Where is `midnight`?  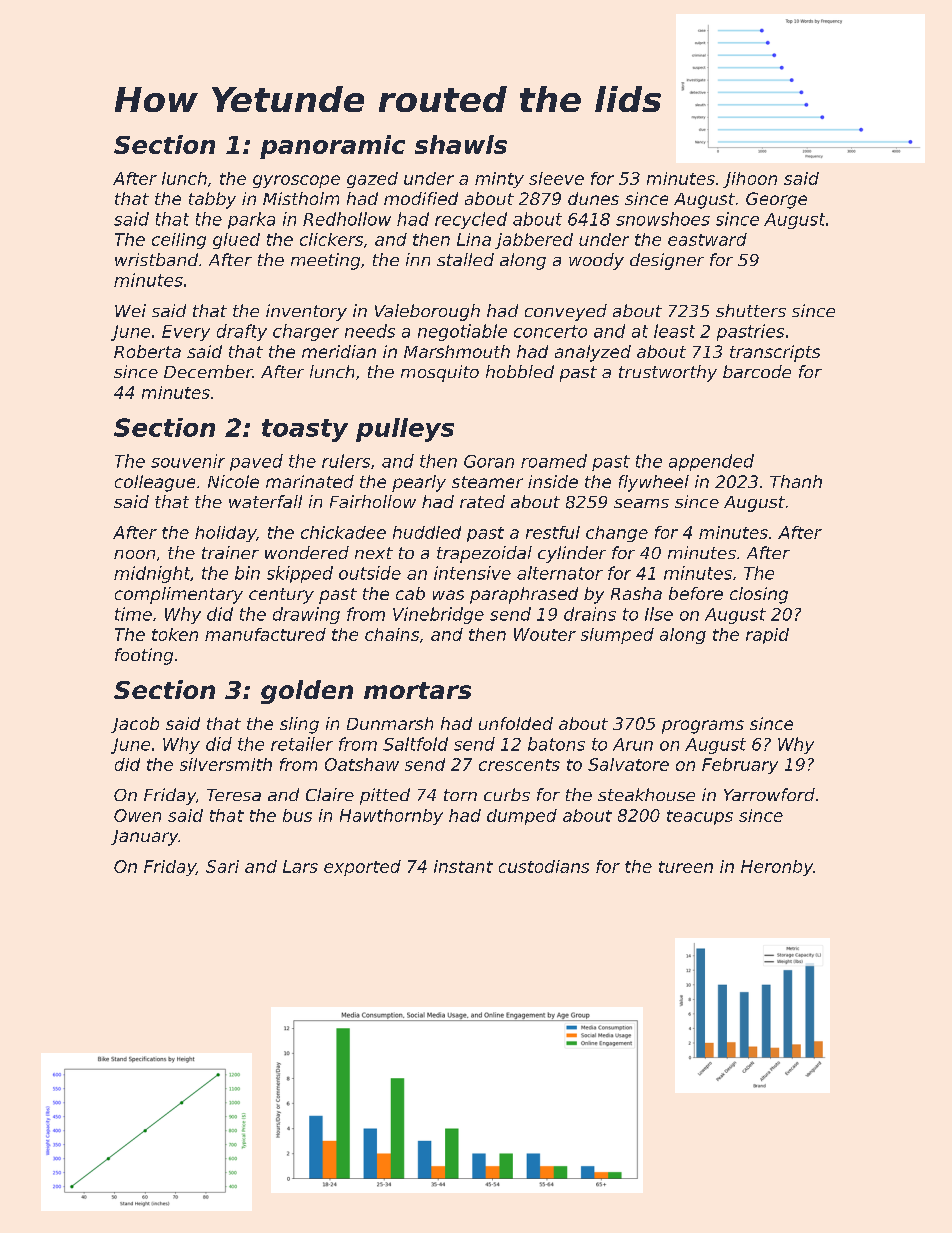
midnight is located at coordinates (152, 574).
